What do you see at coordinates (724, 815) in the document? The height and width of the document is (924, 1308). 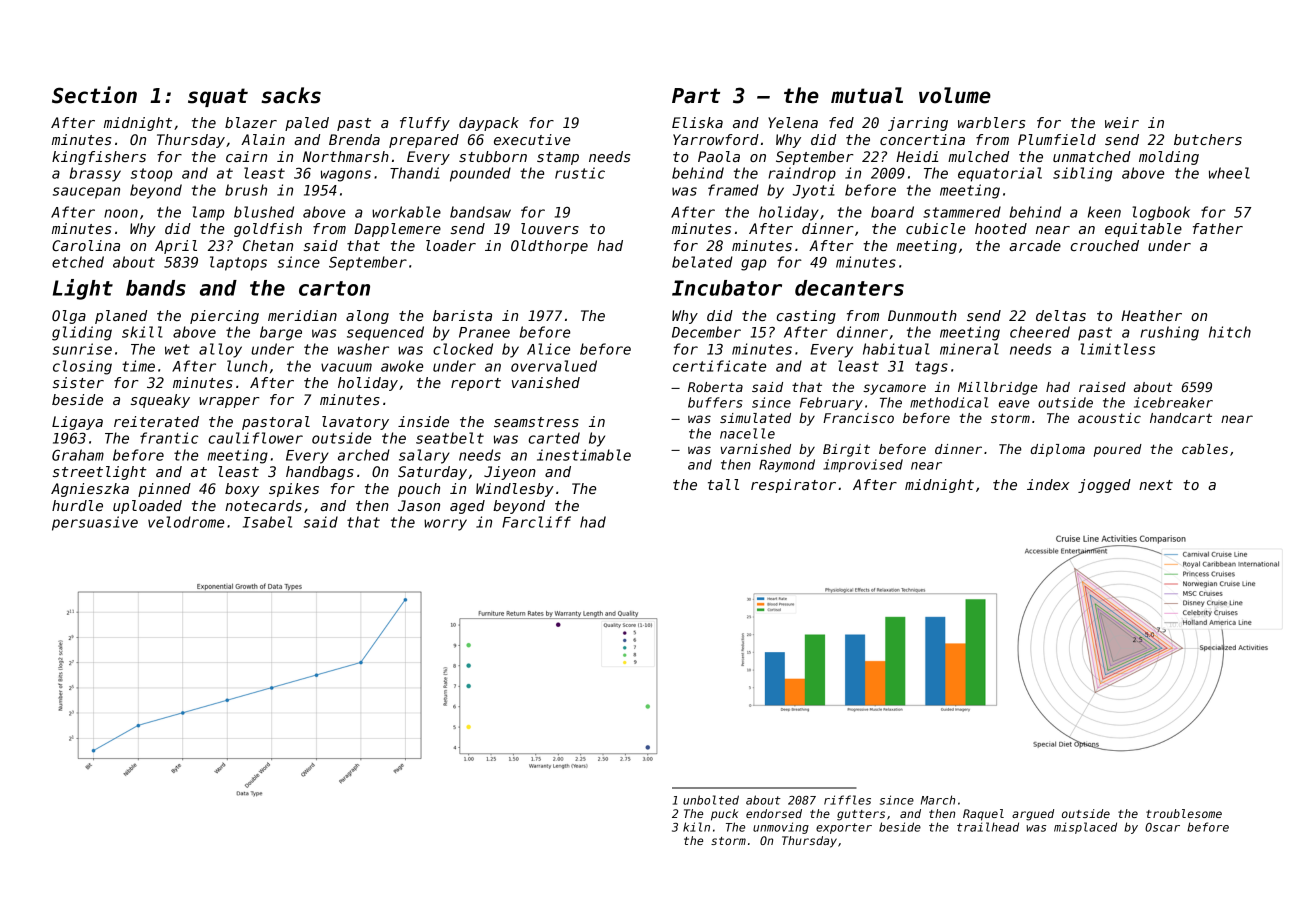 I see `puck` at bounding box center [724, 815].
